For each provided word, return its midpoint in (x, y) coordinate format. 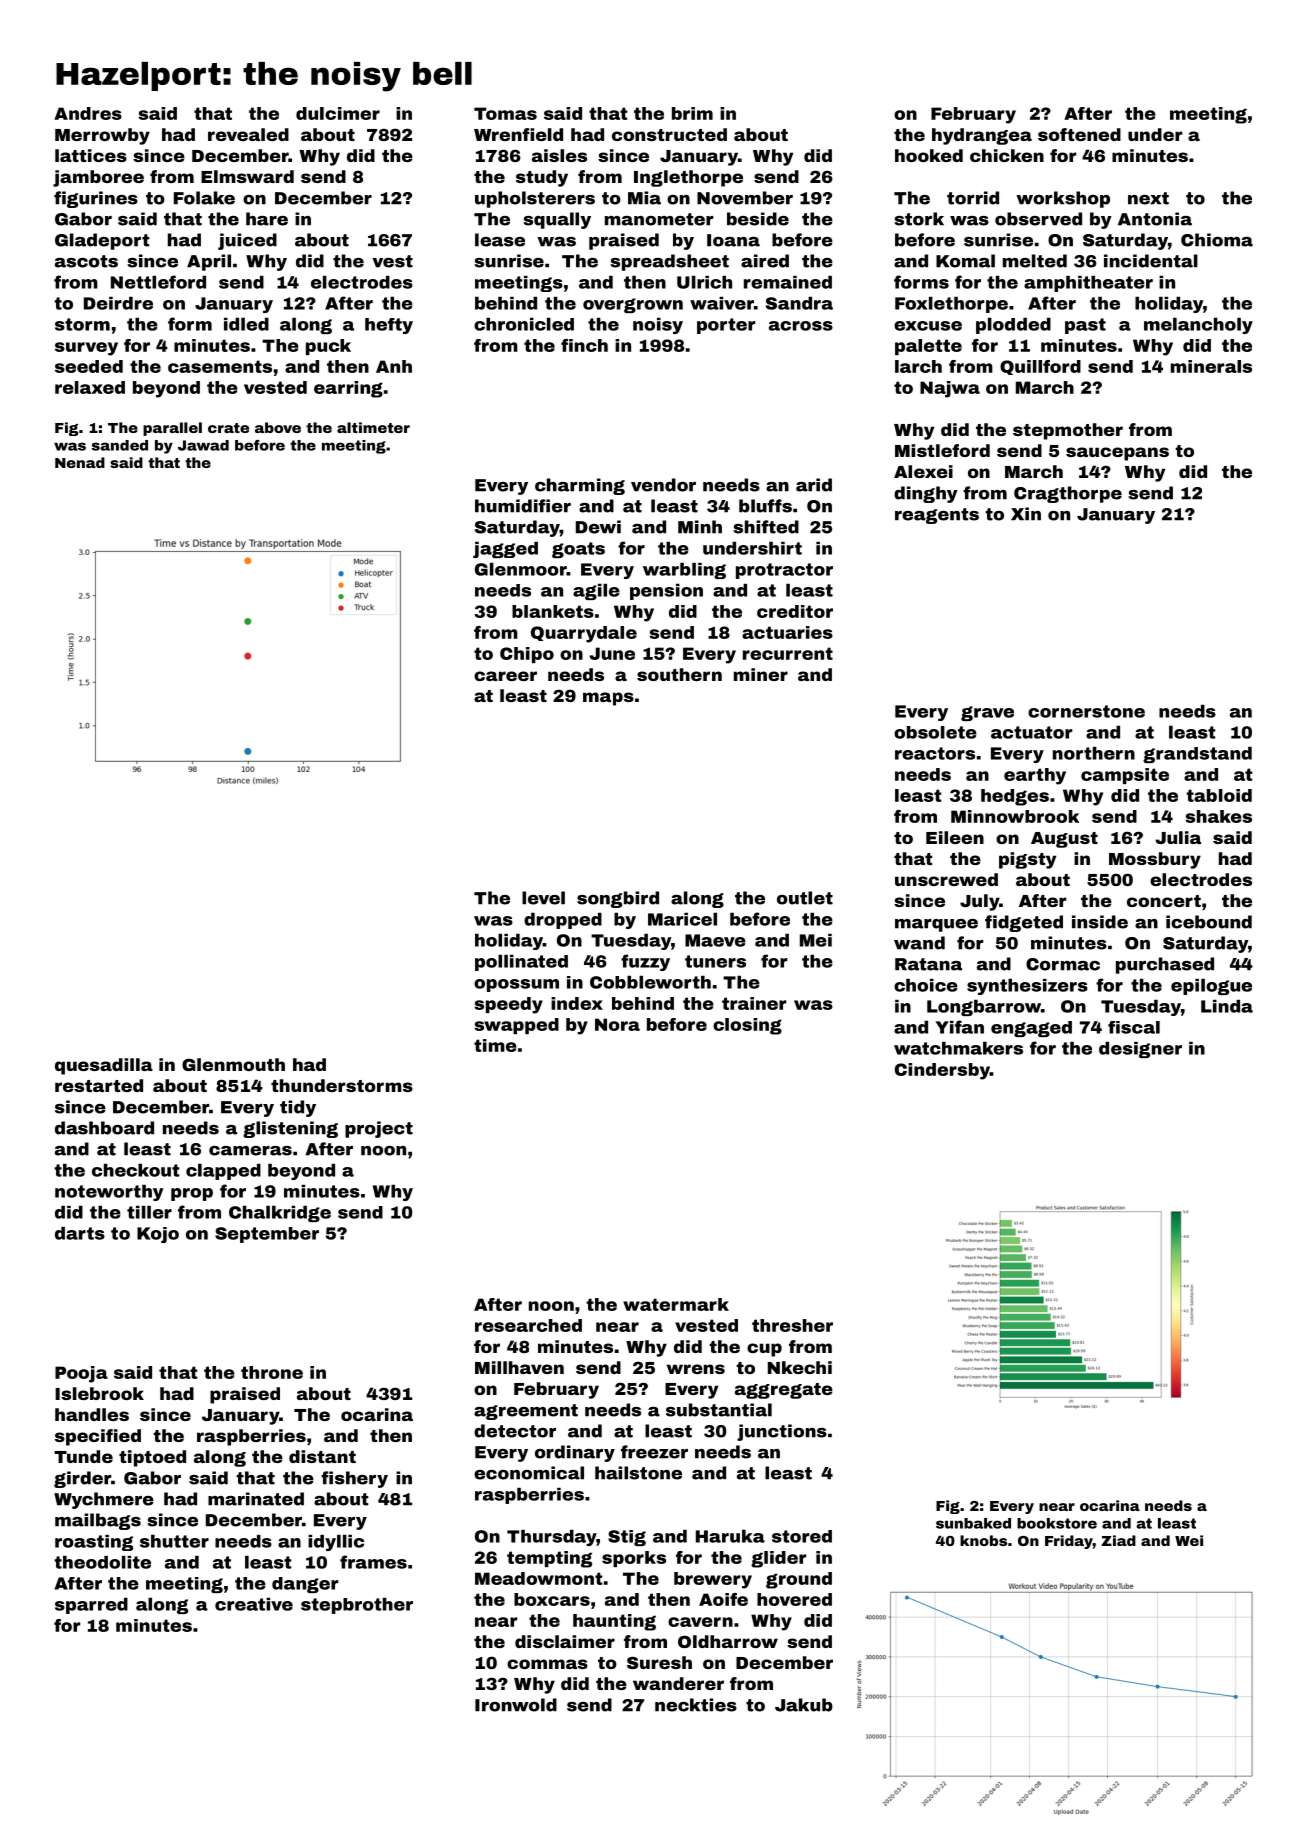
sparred (91, 1606)
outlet (805, 898)
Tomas (505, 113)
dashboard (104, 1128)
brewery (713, 1580)
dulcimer (338, 113)
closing (747, 1026)
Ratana (928, 964)
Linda (1227, 1006)
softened (1079, 134)
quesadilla (104, 1066)
